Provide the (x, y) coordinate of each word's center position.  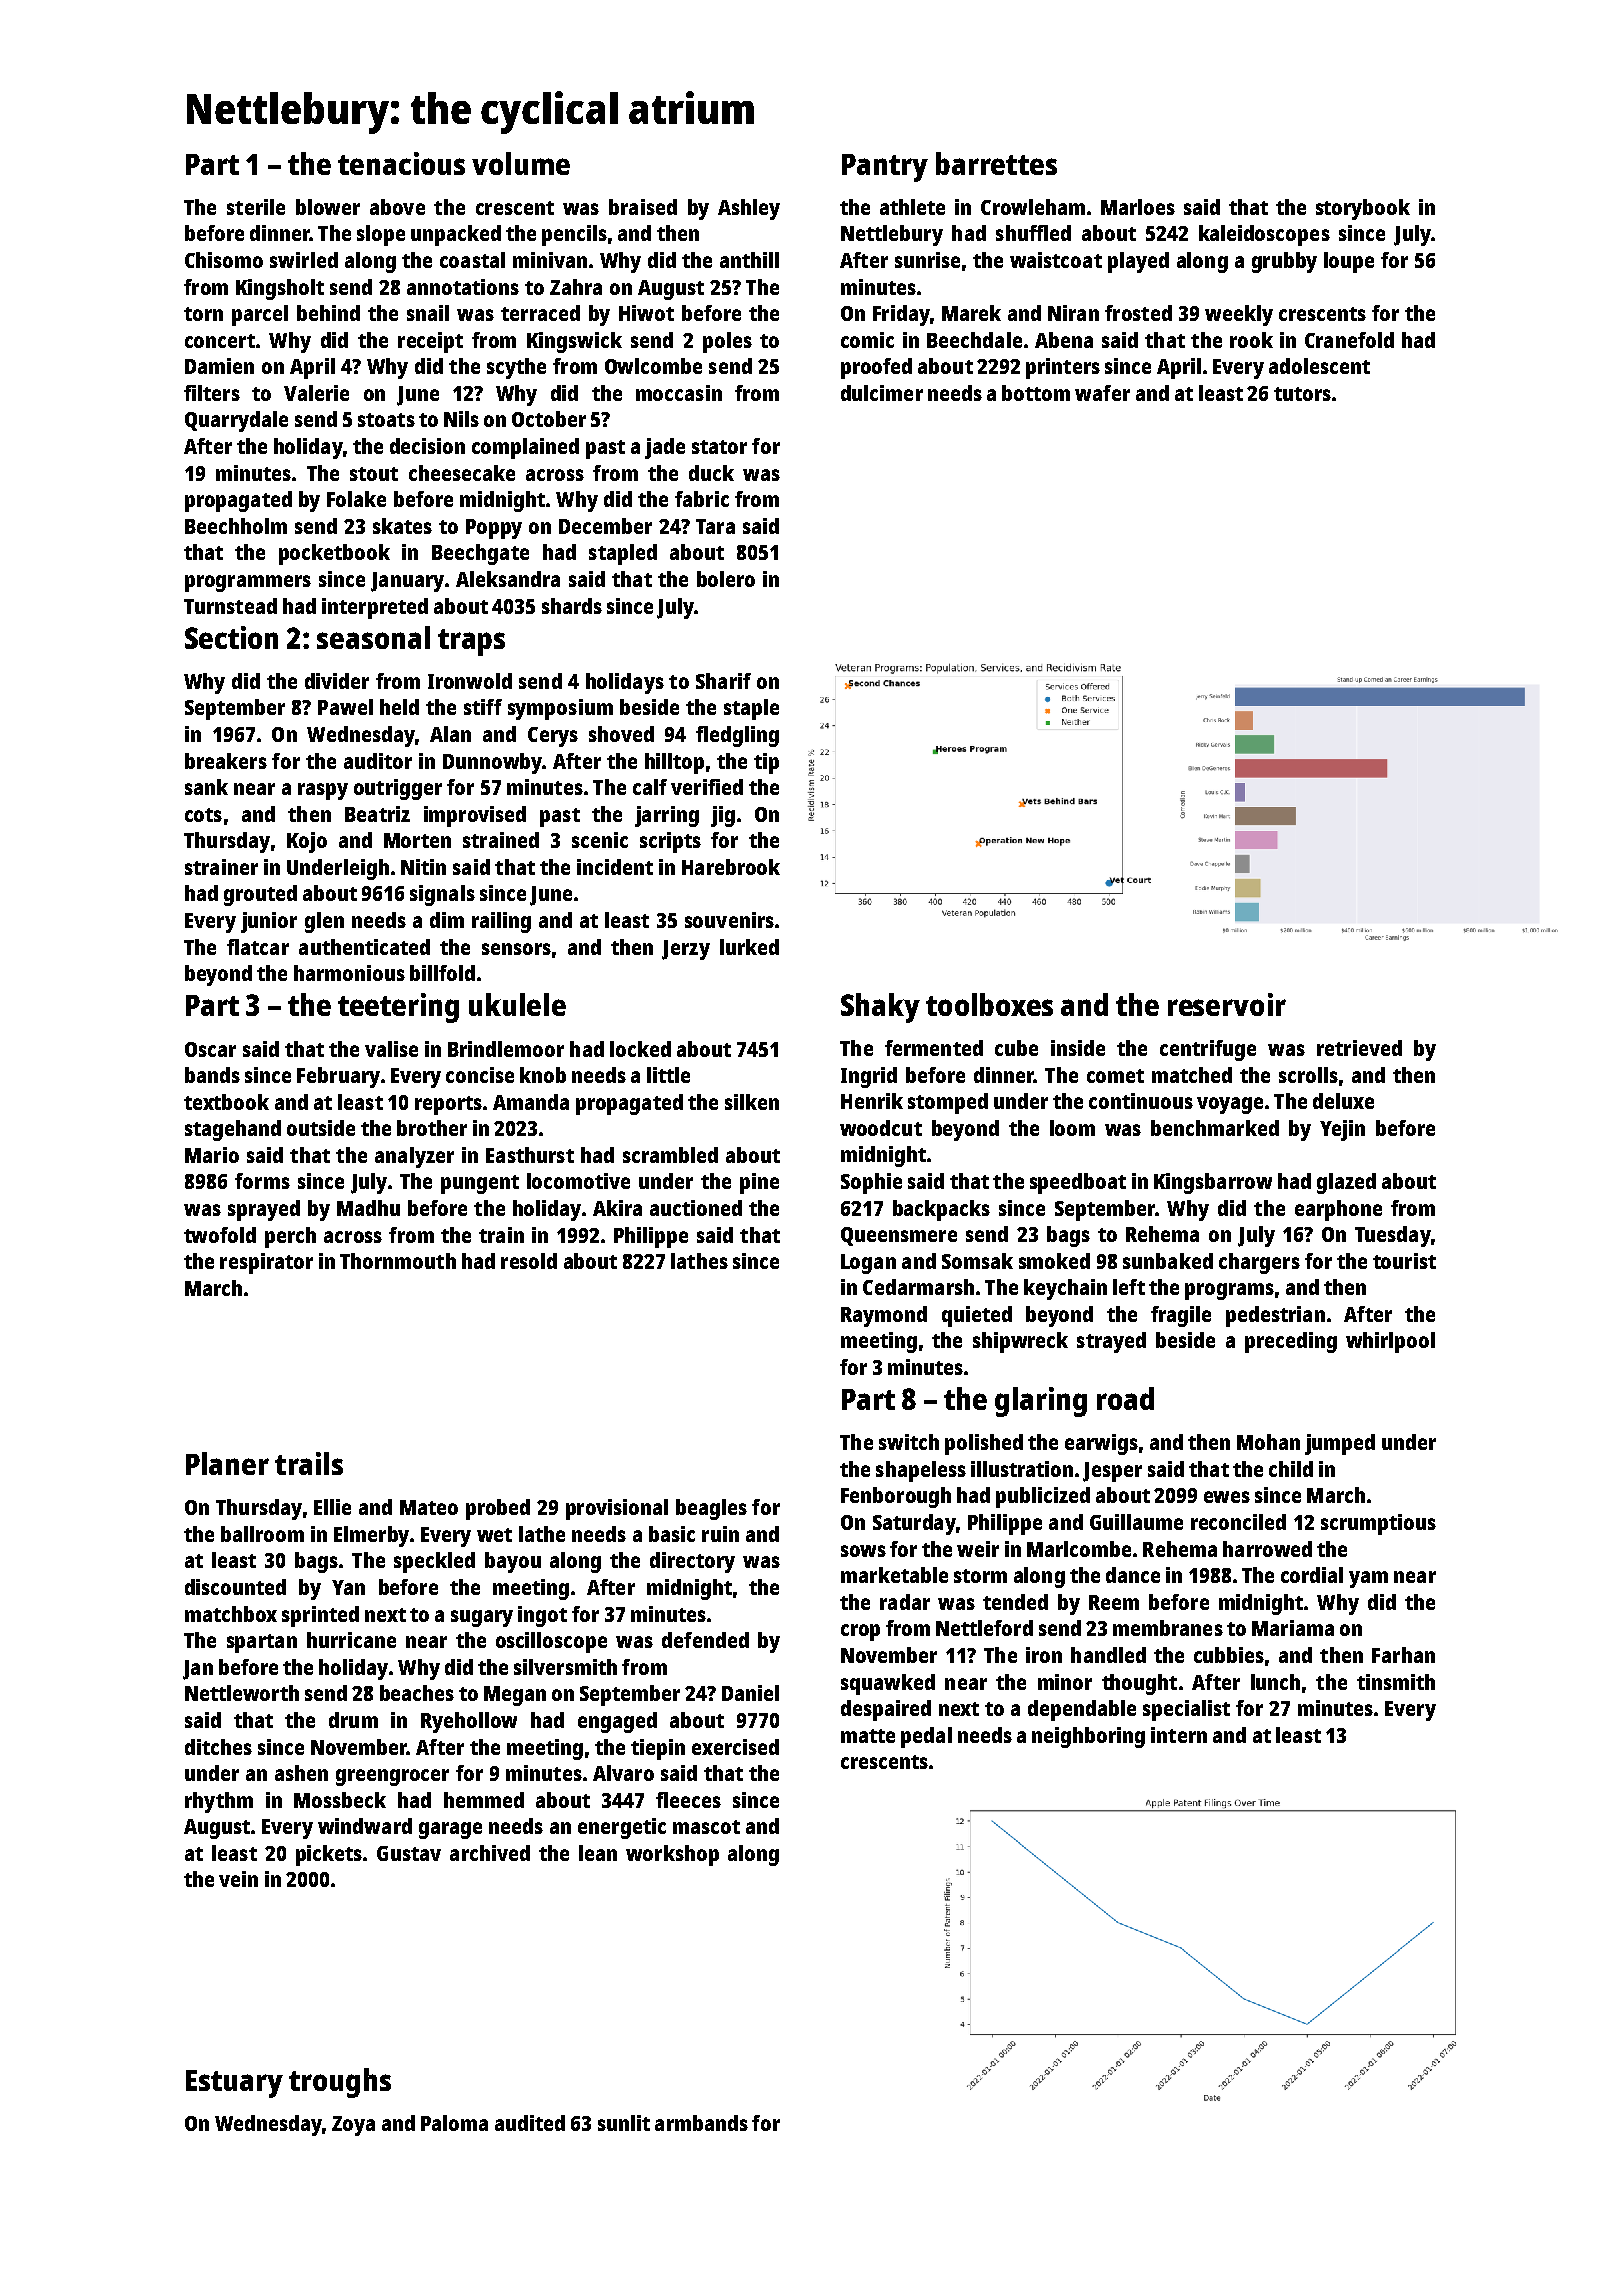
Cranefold (1349, 340)
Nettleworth (242, 1693)
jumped (1340, 1444)
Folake (356, 499)
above (397, 207)
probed (498, 1509)
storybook (1363, 209)
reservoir (1227, 1004)
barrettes (996, 163)
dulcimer (882, 393)
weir (978, 1549)
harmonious (349, 973)
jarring (667, 816)
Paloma (454, 2123)
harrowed (1267, 1549)
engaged (617, 1722)
